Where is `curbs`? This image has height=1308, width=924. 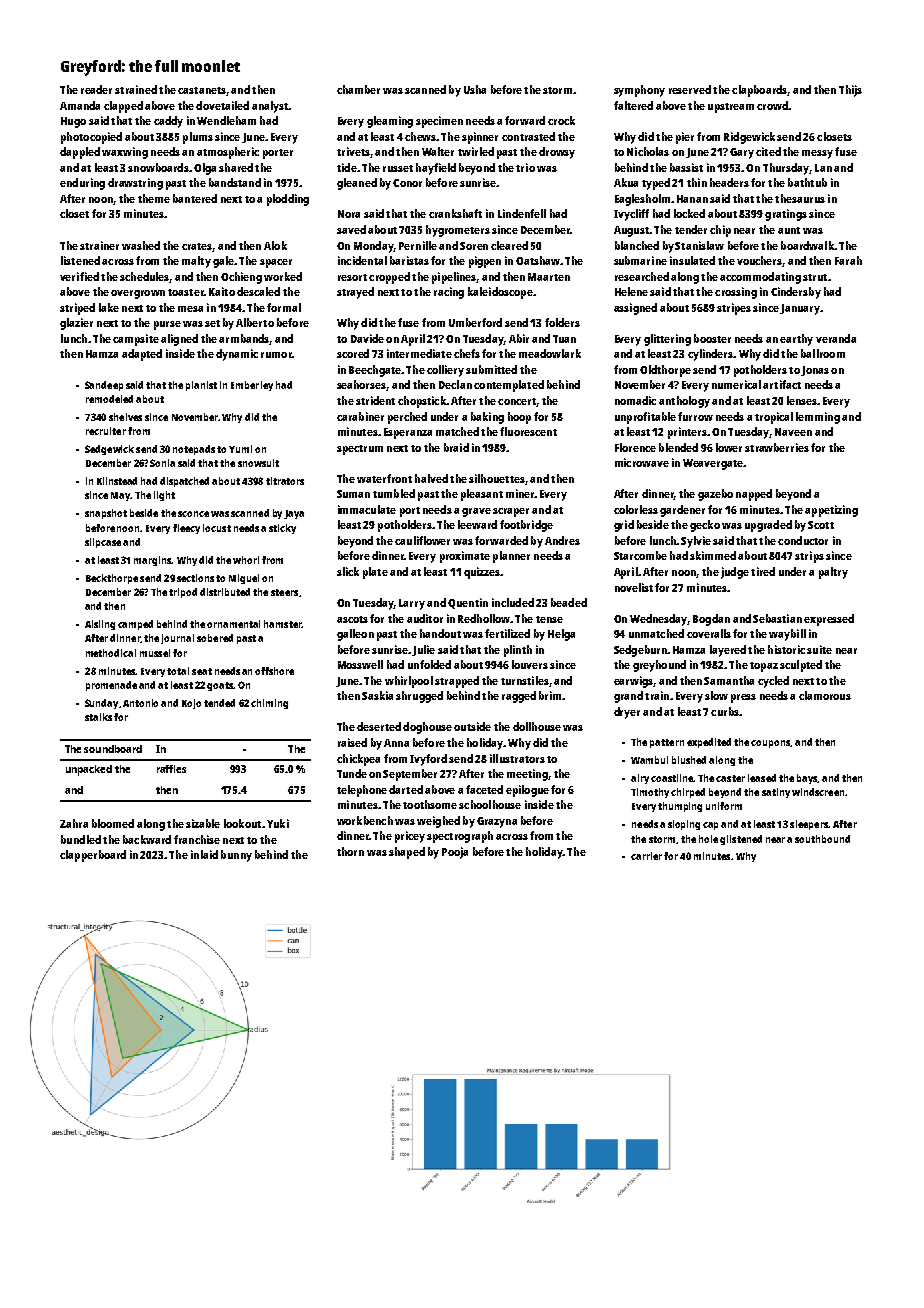 curbs is located at coordinates (725, 711).
